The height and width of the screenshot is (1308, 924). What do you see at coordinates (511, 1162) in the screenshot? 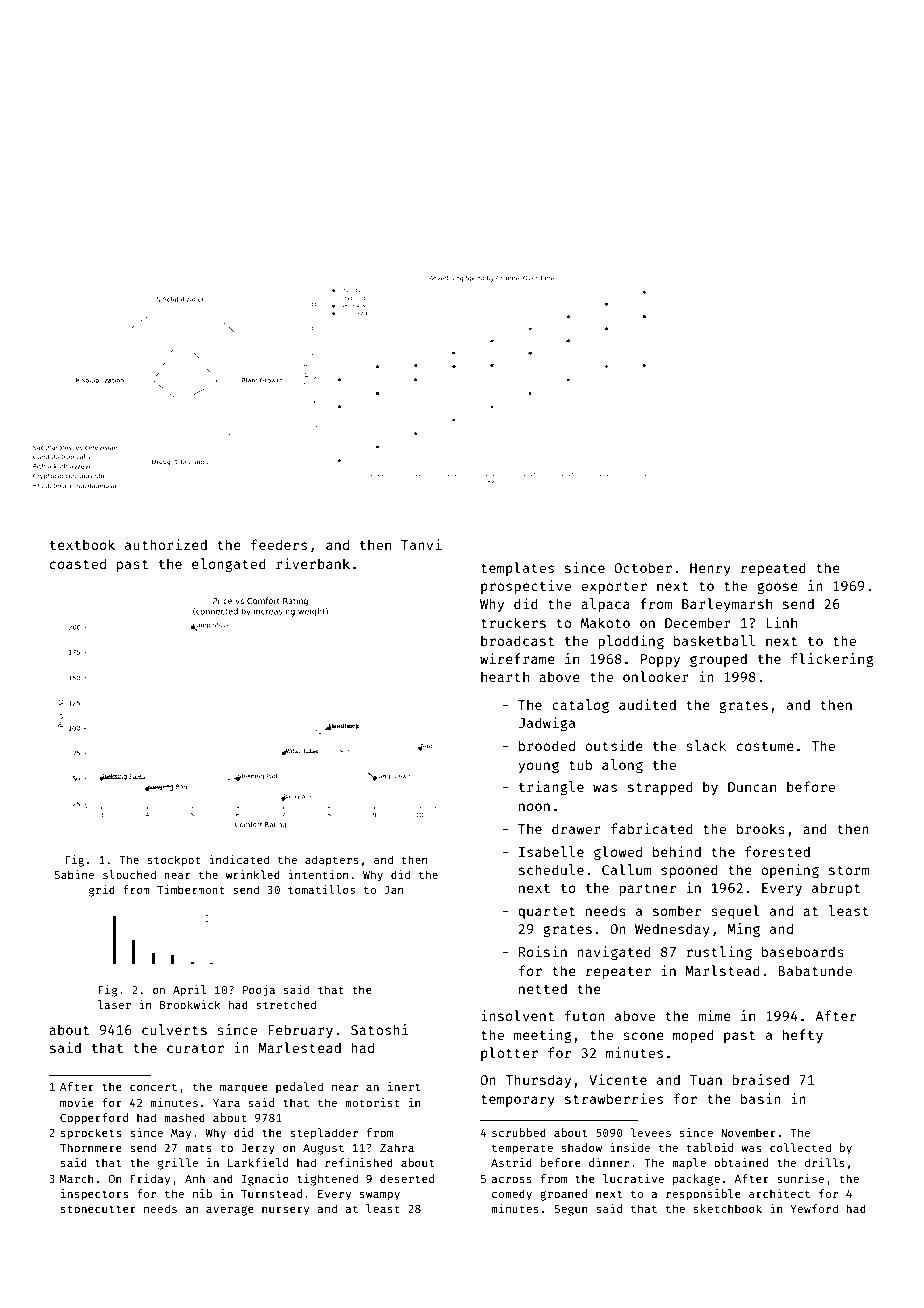
I see `Astrid` at bounding box center [511, 1162].
